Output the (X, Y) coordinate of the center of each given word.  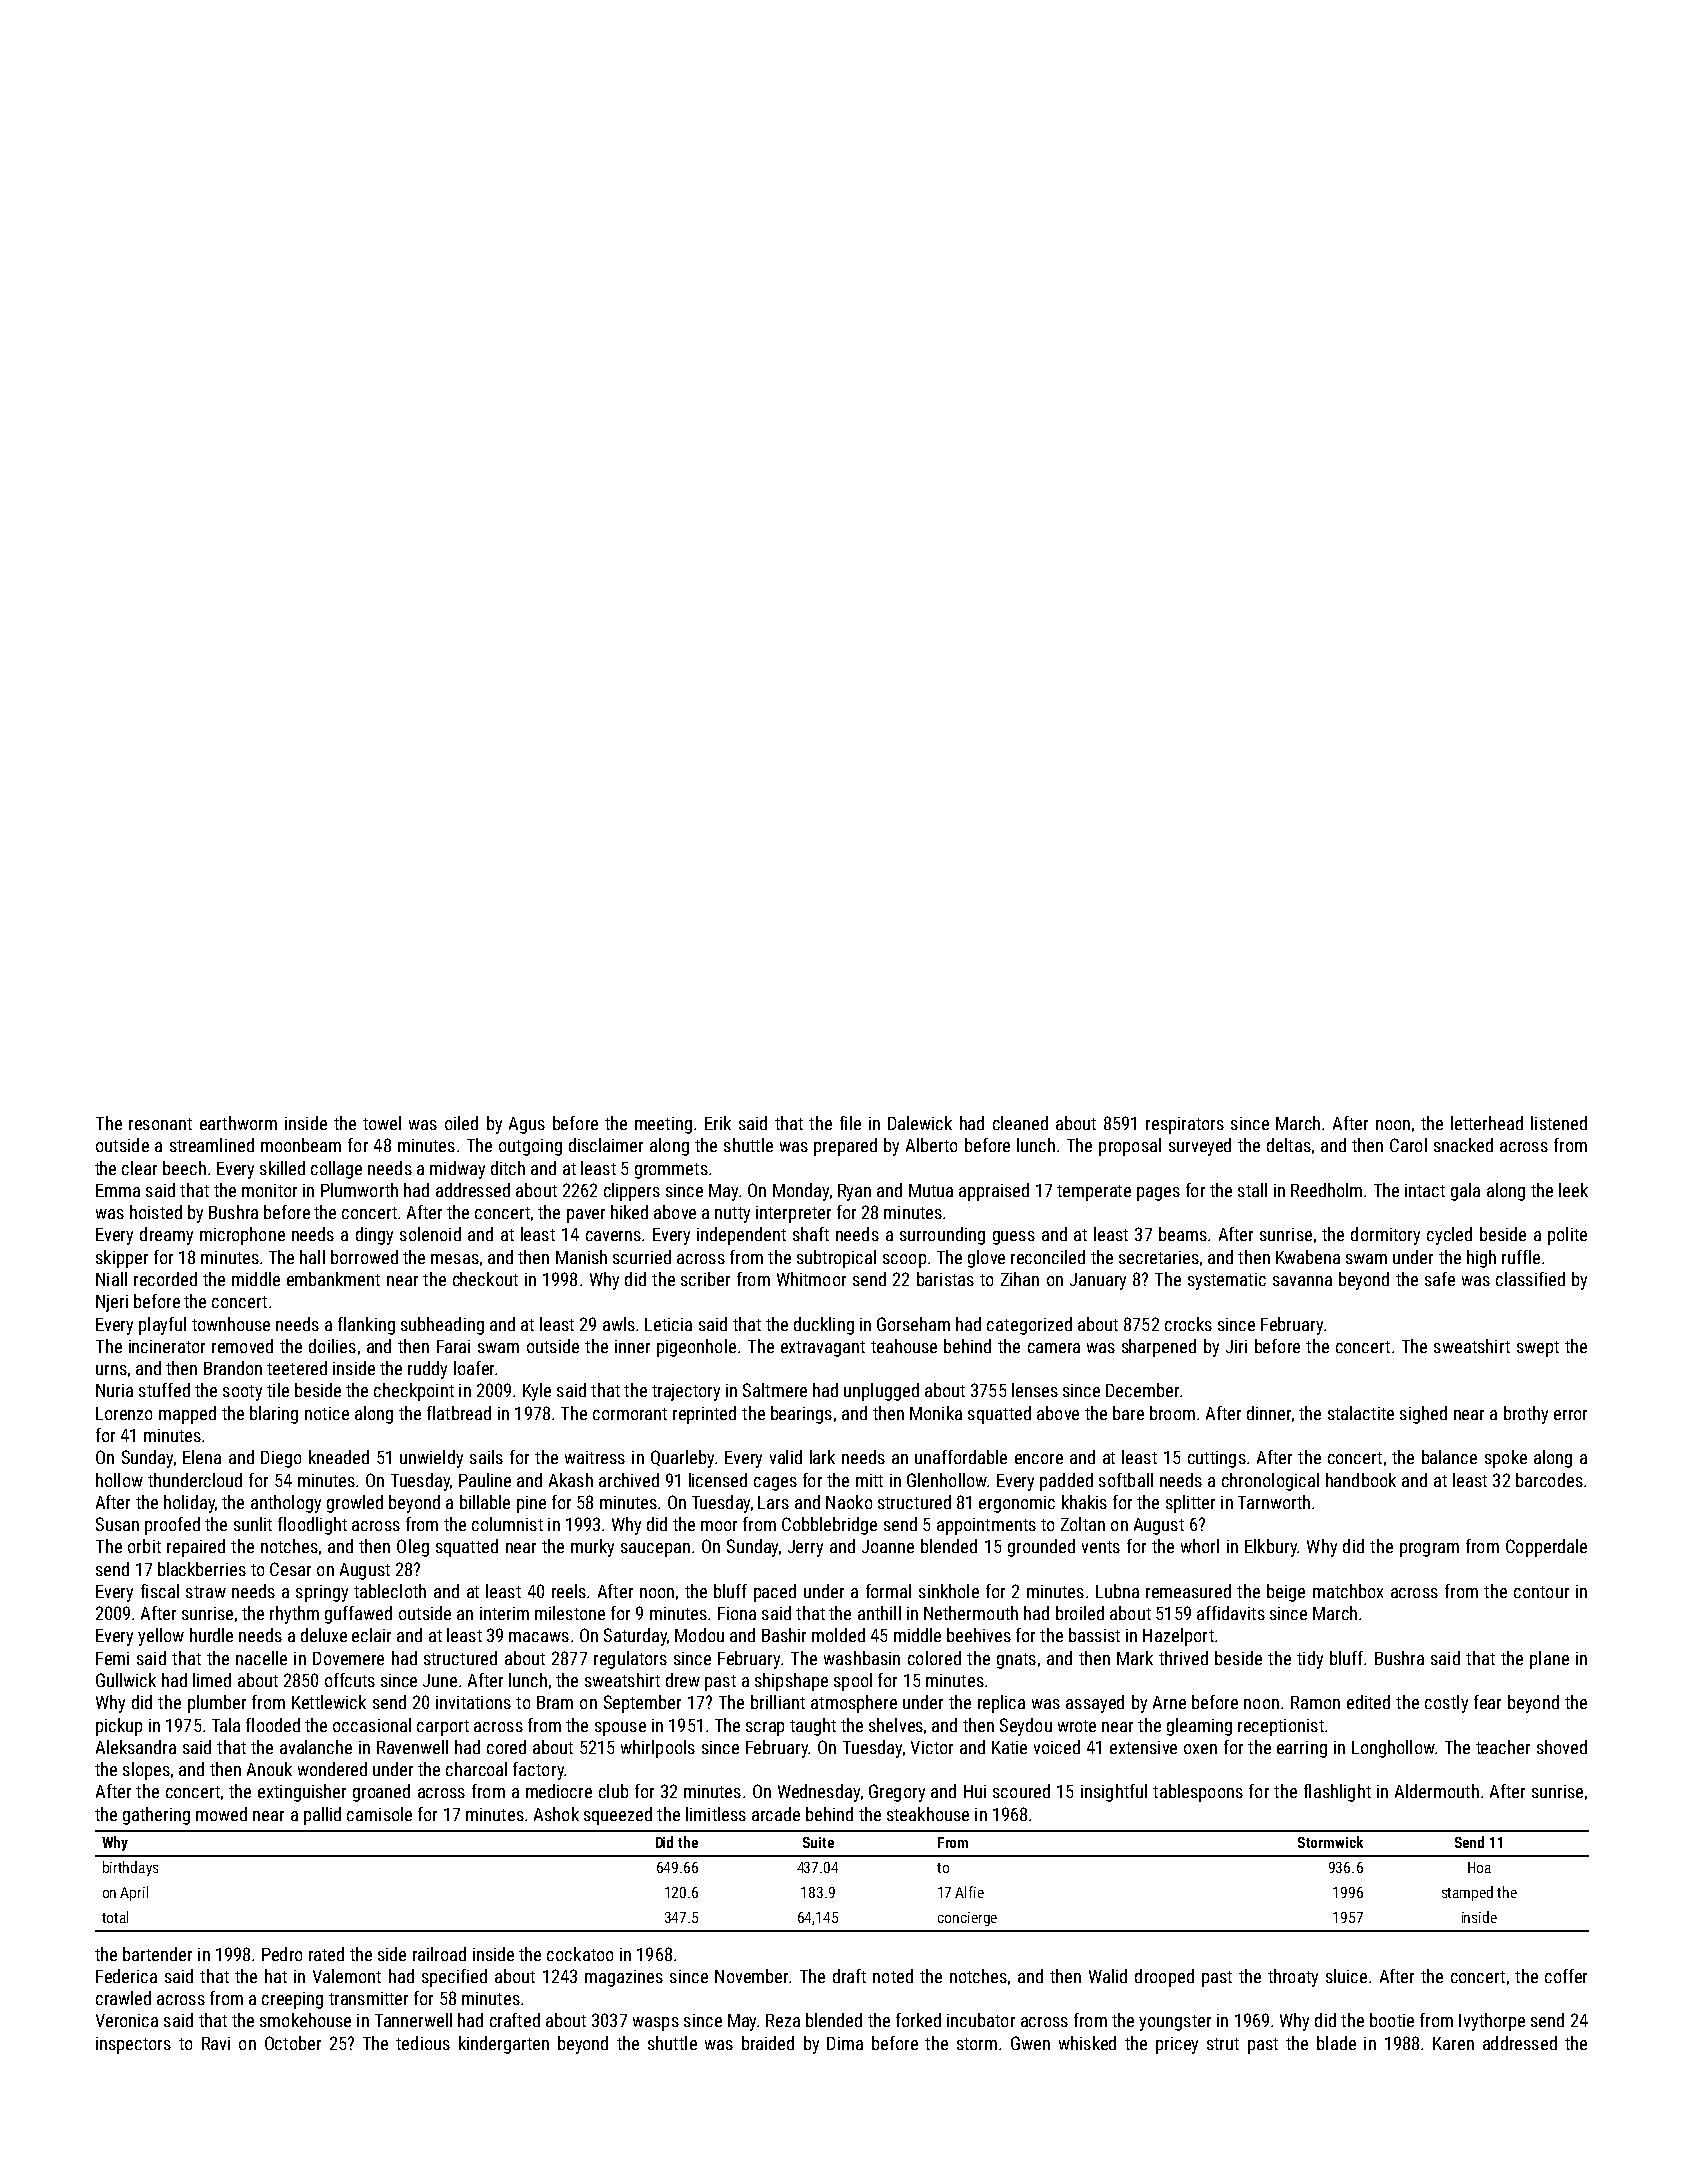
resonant (160, 1124)
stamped (1467, 1893)
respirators (1185, 1125)
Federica (126, 1976)
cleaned (1020, 1123)
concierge (967, 1919)
